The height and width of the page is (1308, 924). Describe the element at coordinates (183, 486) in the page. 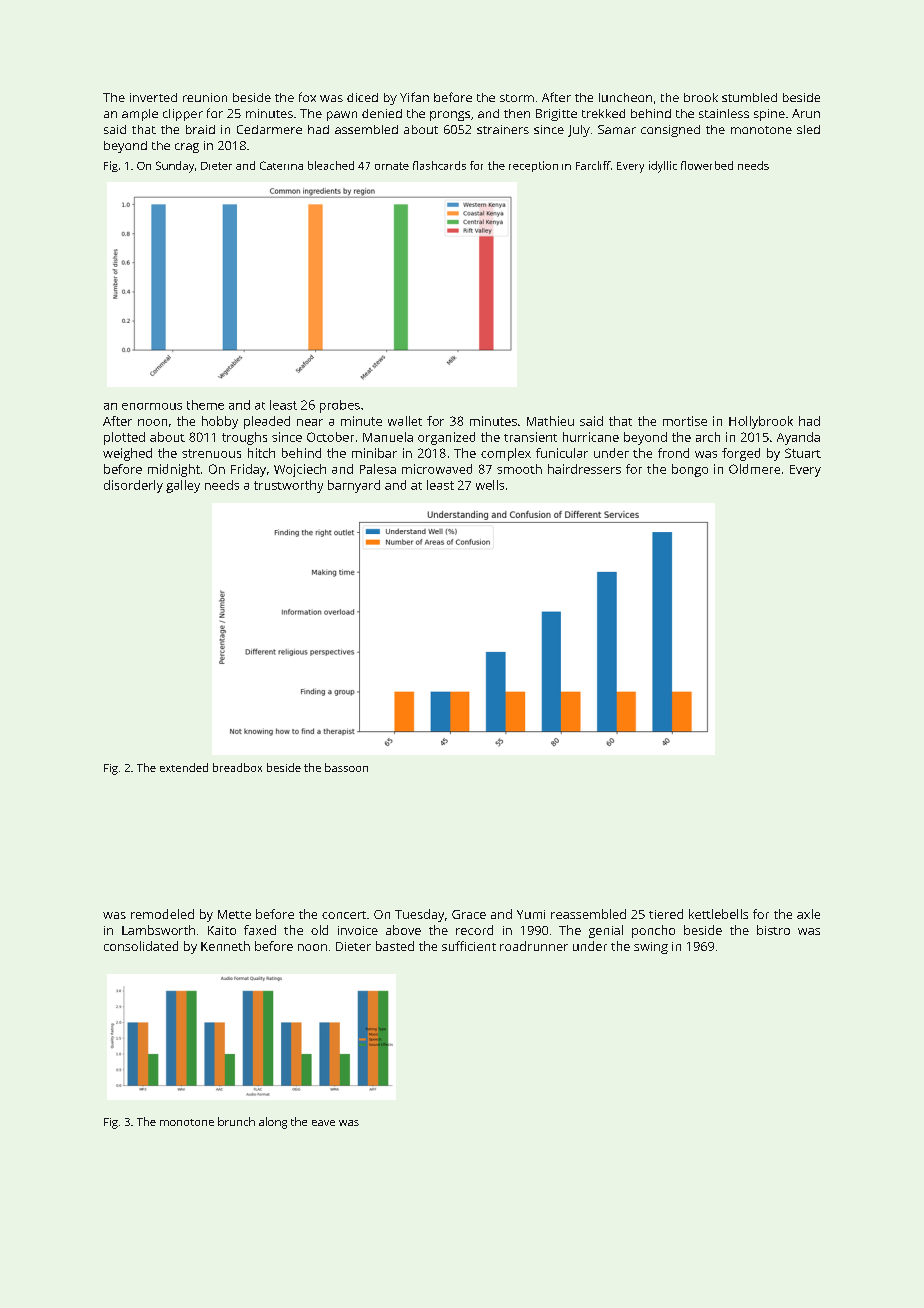

I see `galley` at that location.
